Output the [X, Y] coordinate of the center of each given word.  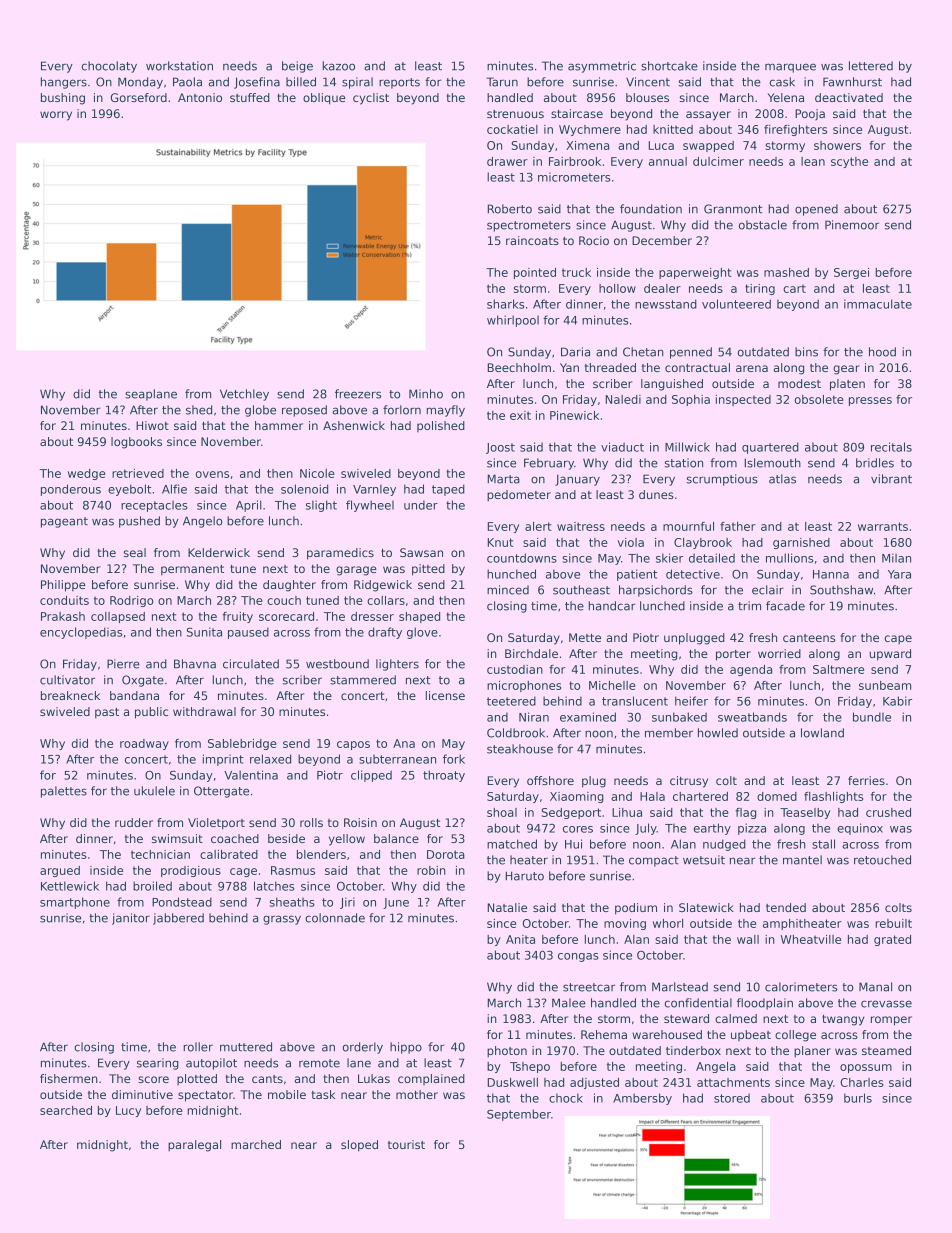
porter [733, 655]
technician [160, 854]
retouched [882, 860]
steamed [886, 1050]
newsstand [666, 304]
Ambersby [642, 1099]
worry [56, 116]
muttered [246, 1047]
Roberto [509, 209]
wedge [86, 474]
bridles [875, 463]
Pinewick [574, 415]
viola [631, 542]
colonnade [335, 918]
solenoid [304, 489]
